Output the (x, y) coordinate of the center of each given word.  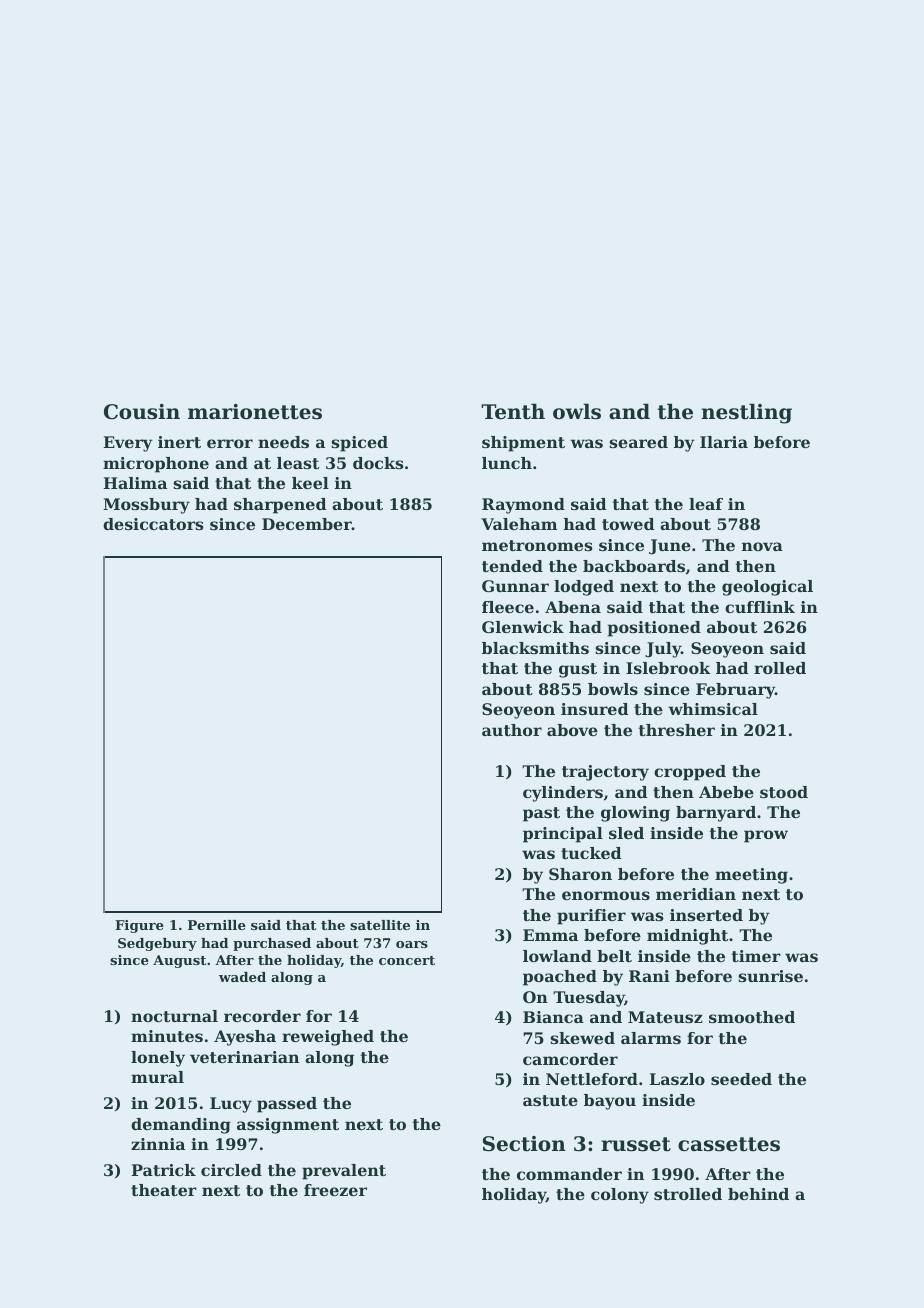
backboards (634, 566)
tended (512, 566)
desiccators (153, 524)
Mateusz (665, 1017)
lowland (557, 956)
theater (164, 1190)
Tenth (513, 411)
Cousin (142, 412)
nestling (746, 413)
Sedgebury (157, 944)
